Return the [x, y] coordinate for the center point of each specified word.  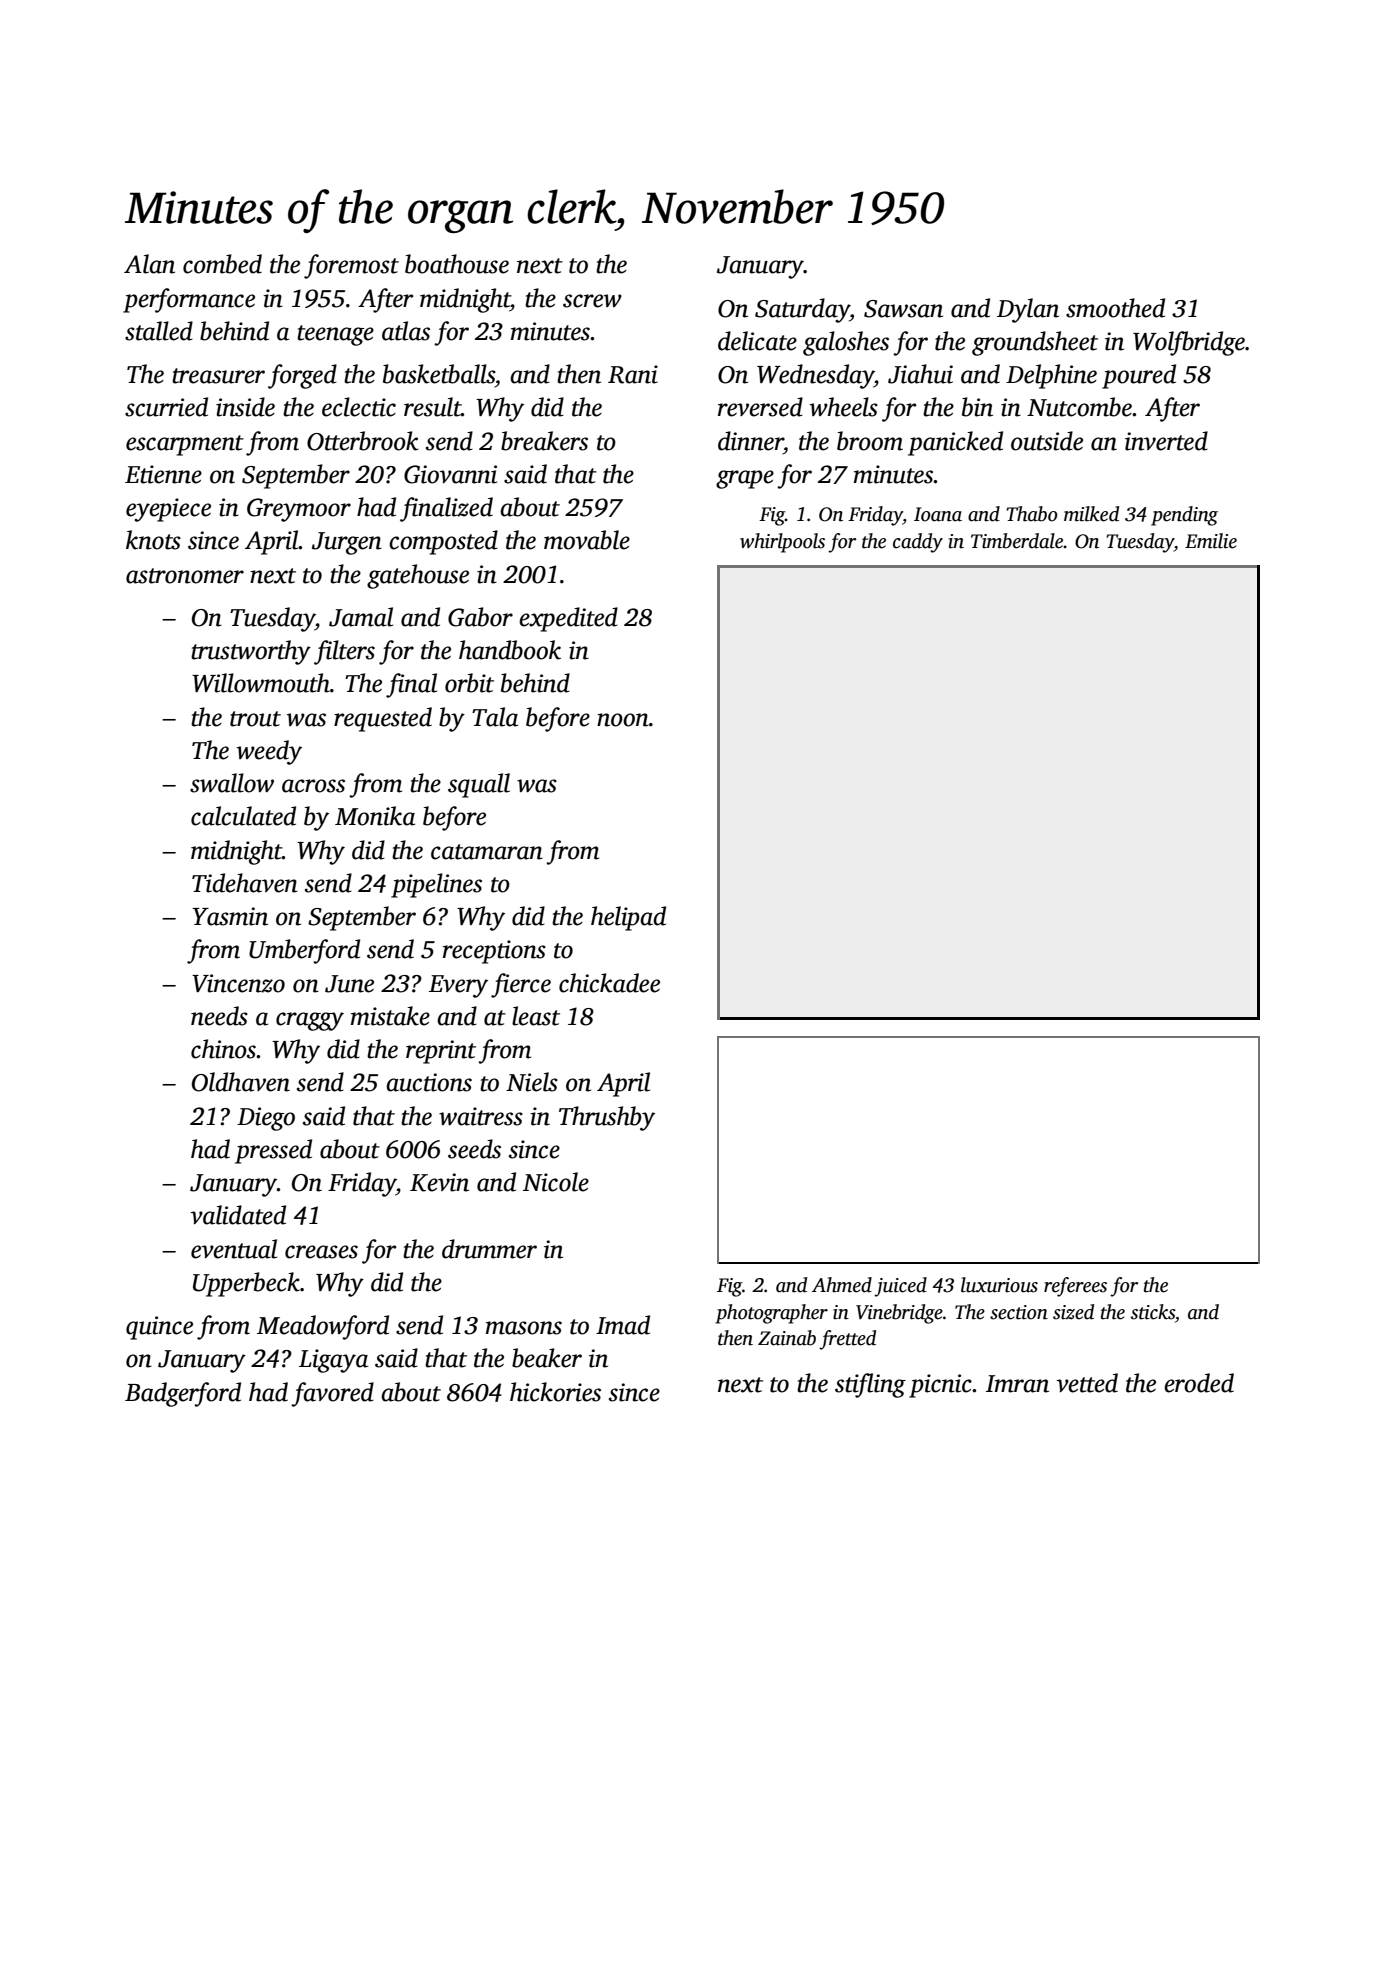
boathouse [457, 264]
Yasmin [230, 916]
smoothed [1115, 308]
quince [159, 1328]
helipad [628, 918]
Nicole [556, 1182]
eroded [1199, 1383]
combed [222, 264]
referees [1075, 1287]
